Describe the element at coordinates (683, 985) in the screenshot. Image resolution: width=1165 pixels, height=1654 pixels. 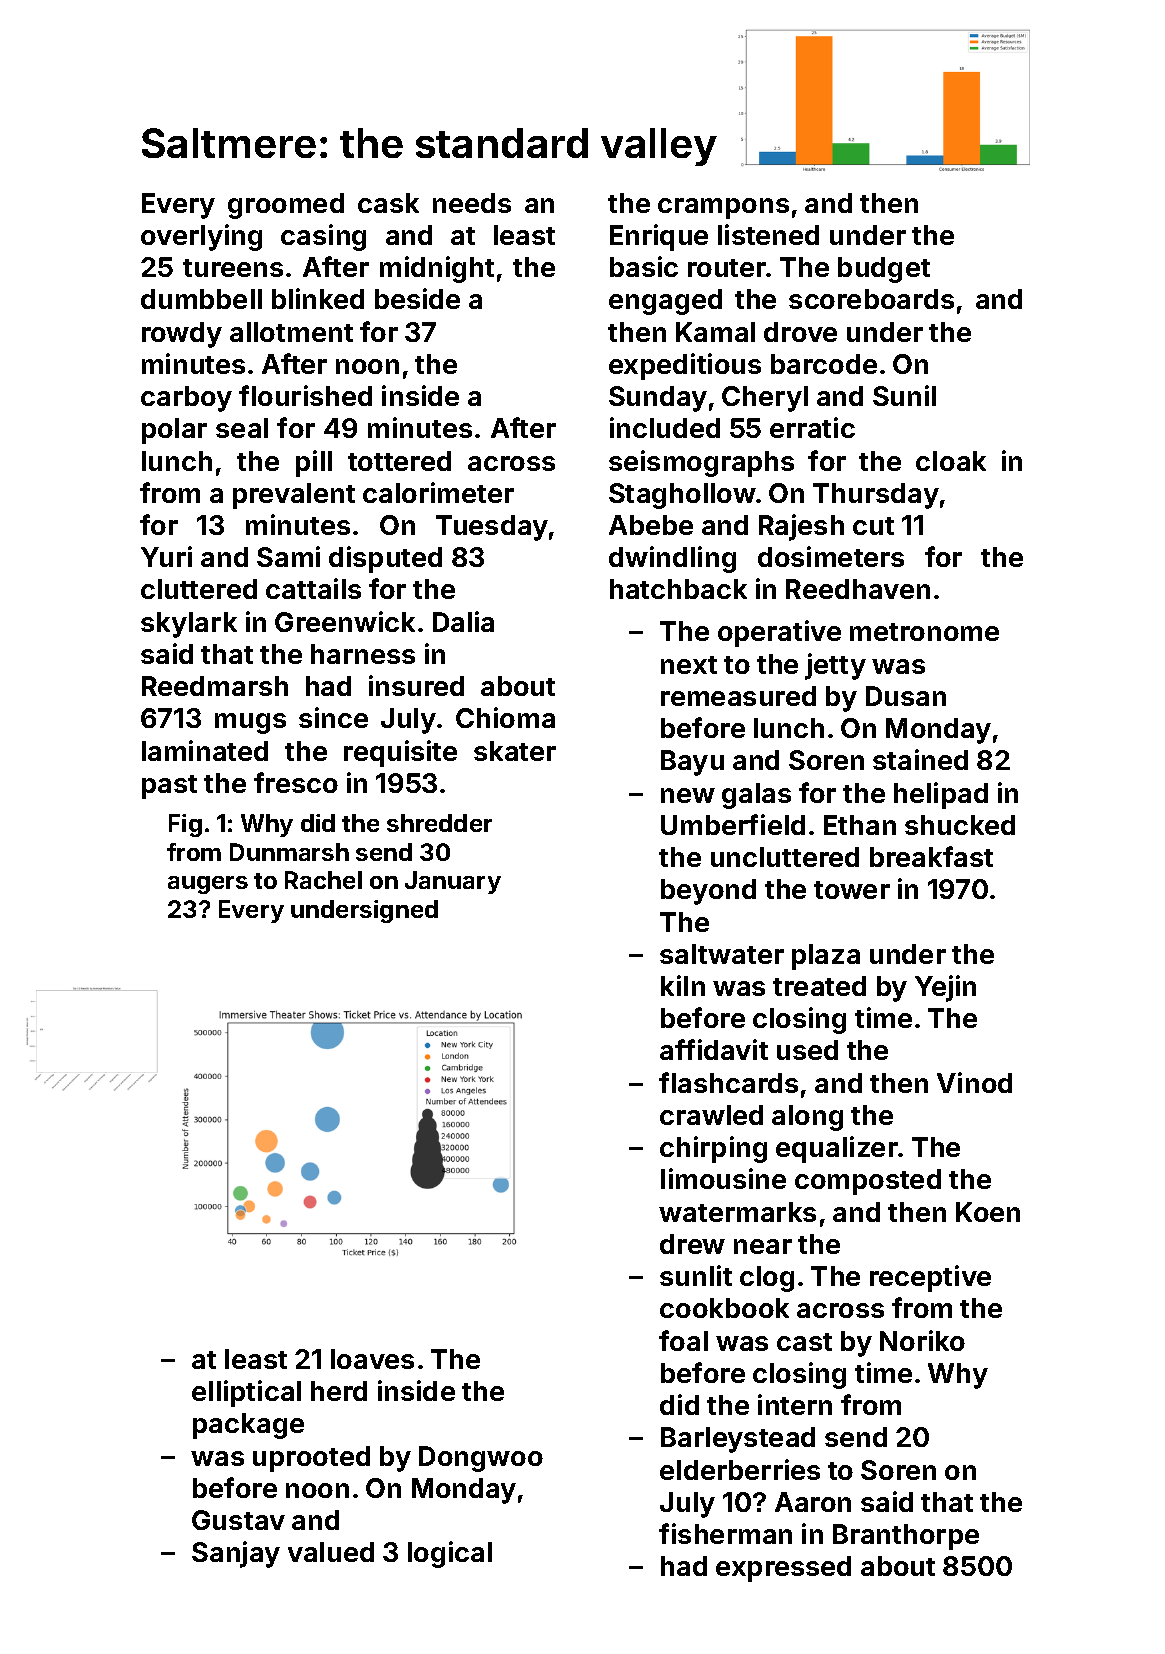
I see `kiln` at that location.
